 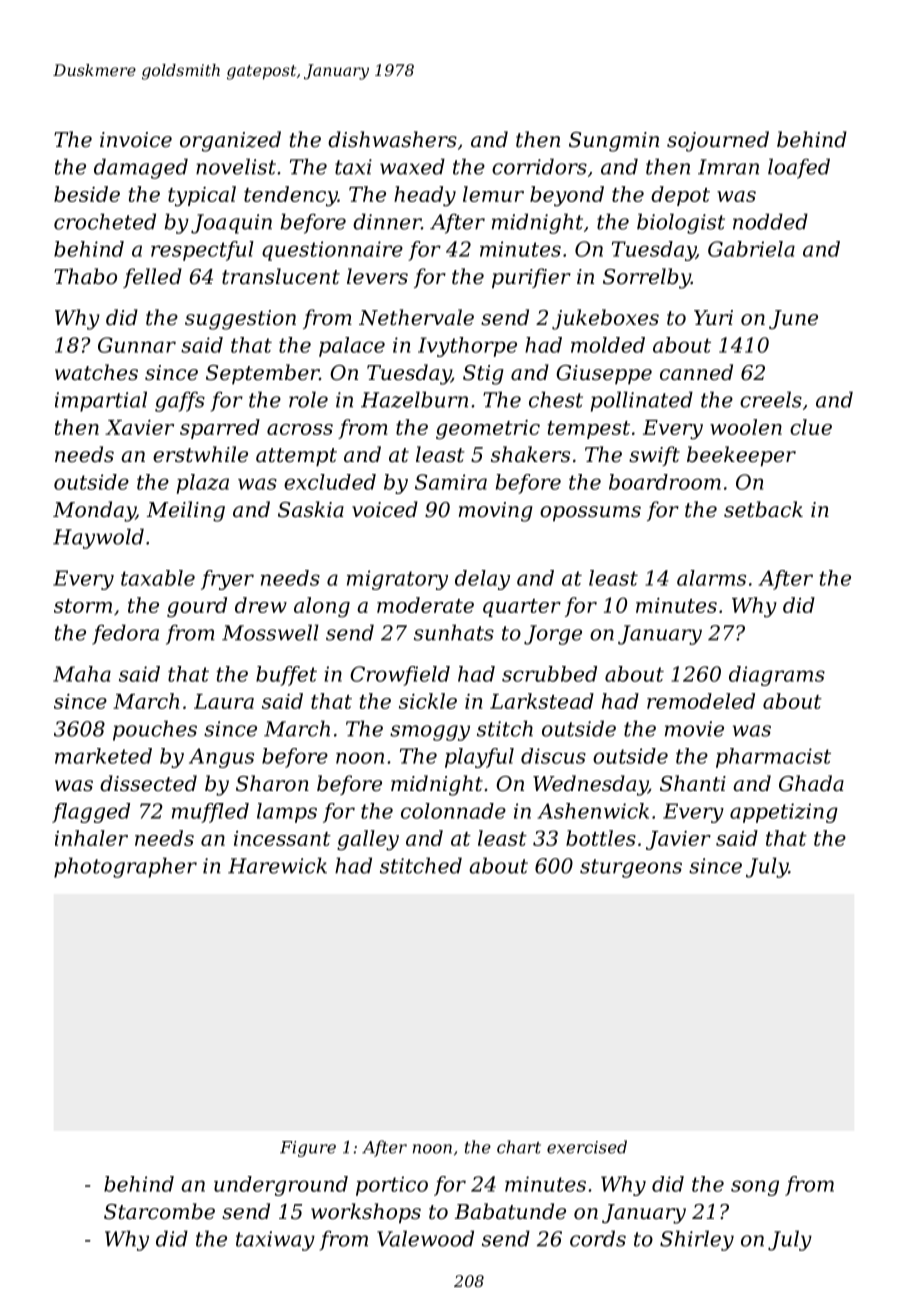 I want to click on Babatunde, so click(x=510, y=1211).
